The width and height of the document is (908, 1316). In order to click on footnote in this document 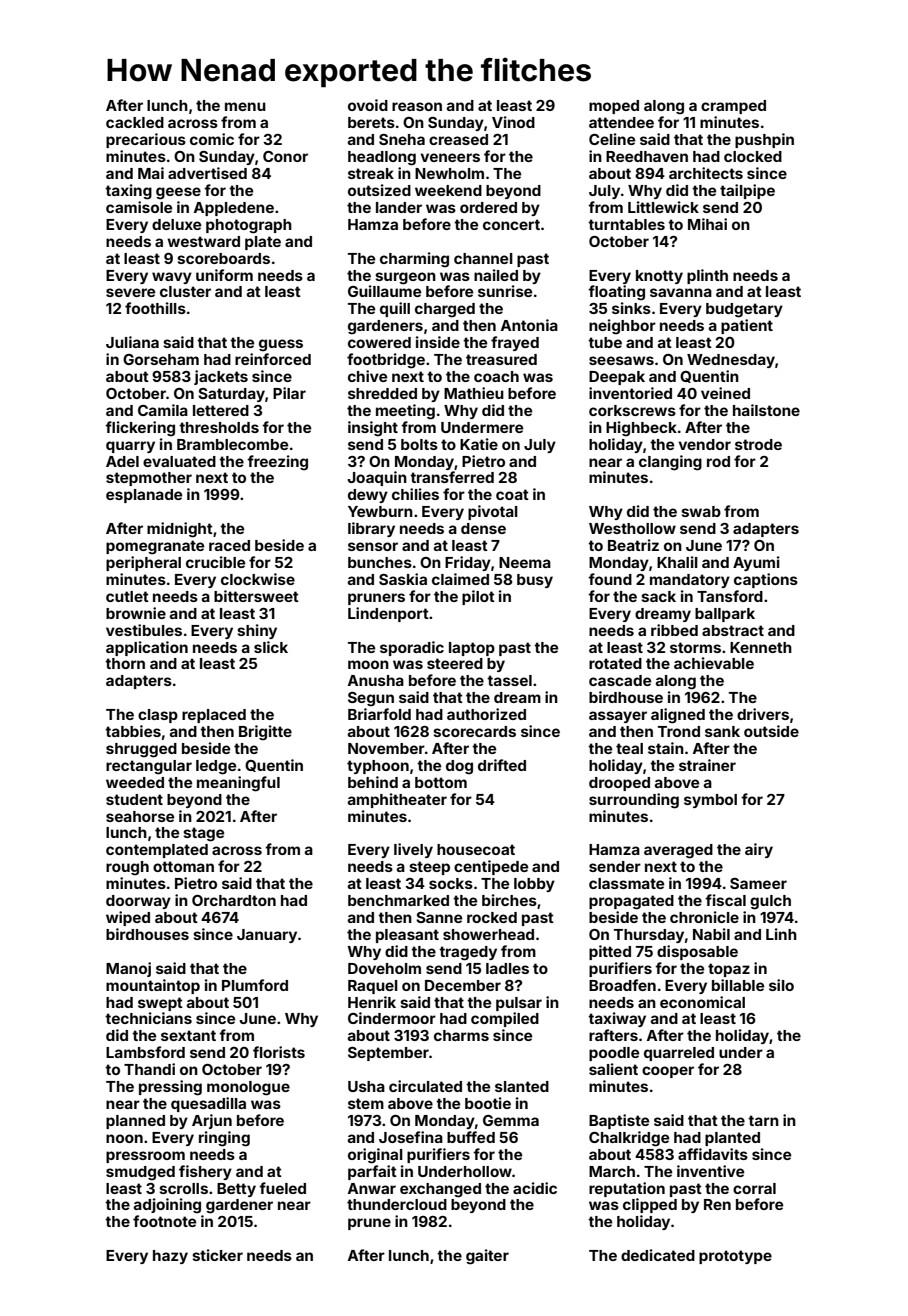, I will do `click(164, 1221)`.
